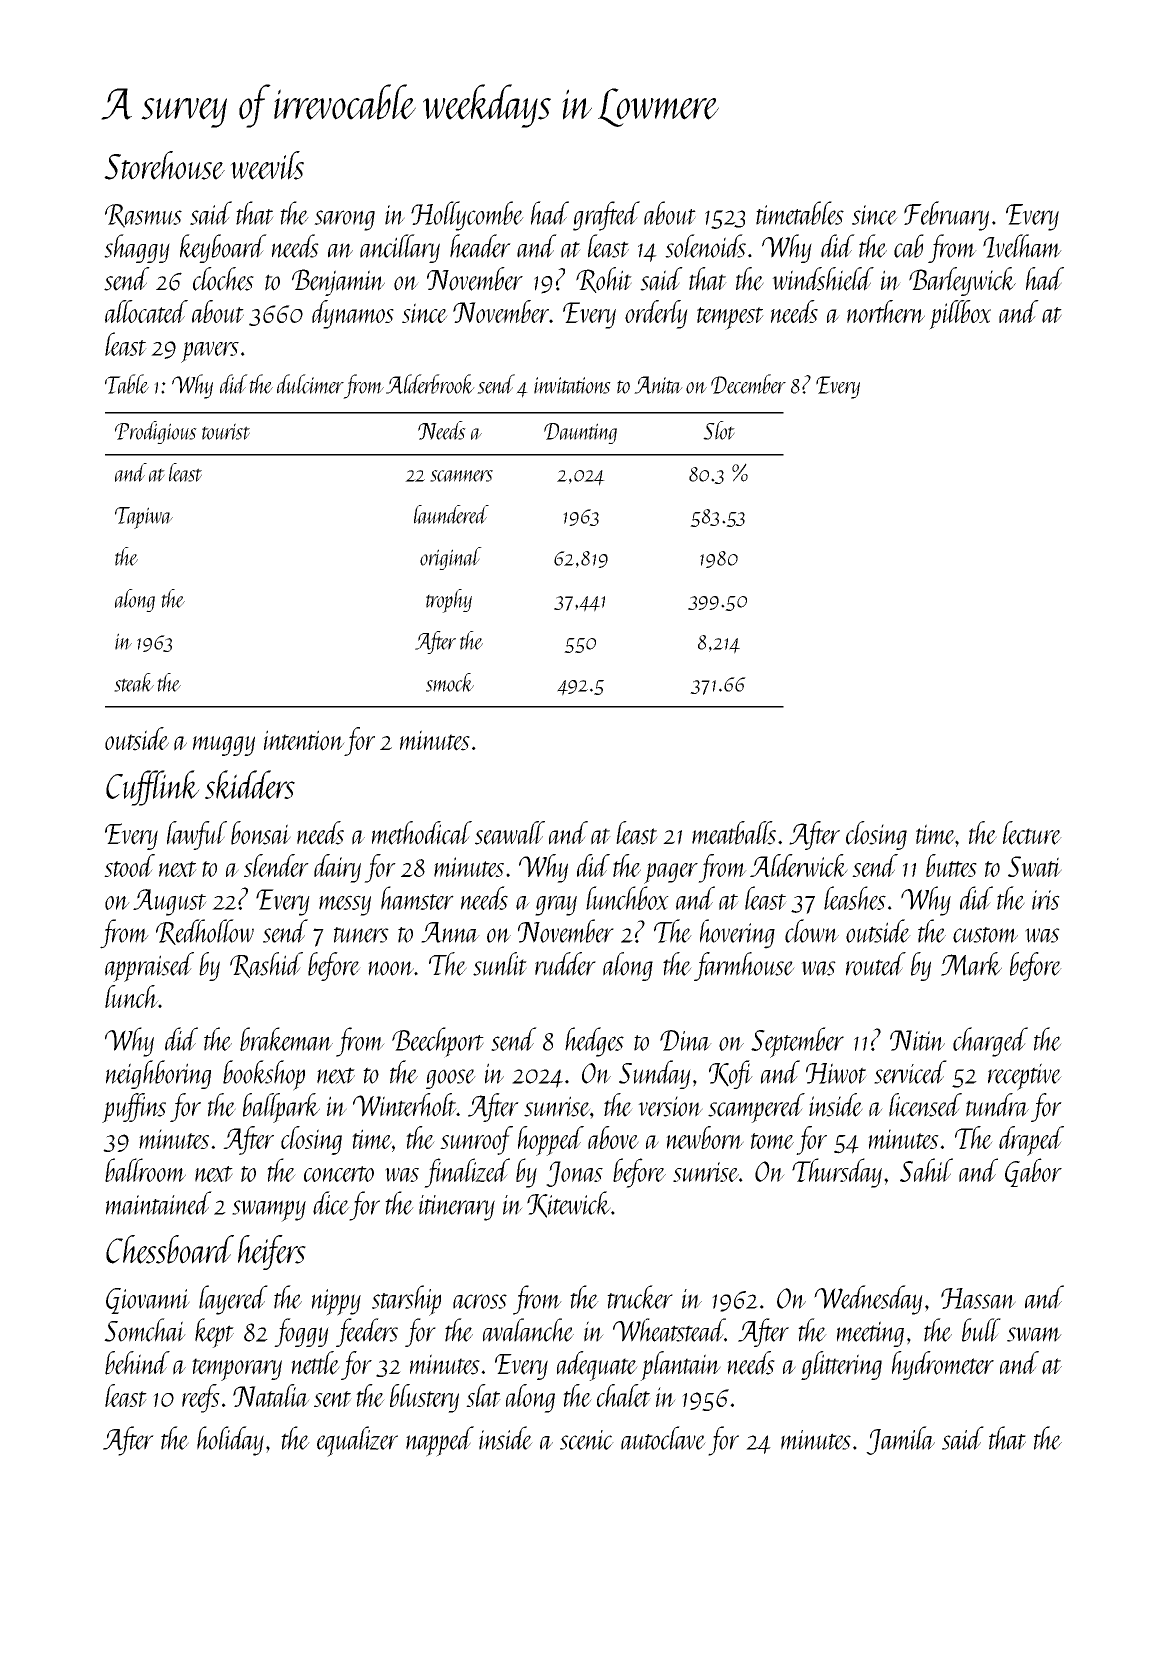 This screenshot has width=1165, height=1654. I want to click on Jamila, so click(900, 1440).
